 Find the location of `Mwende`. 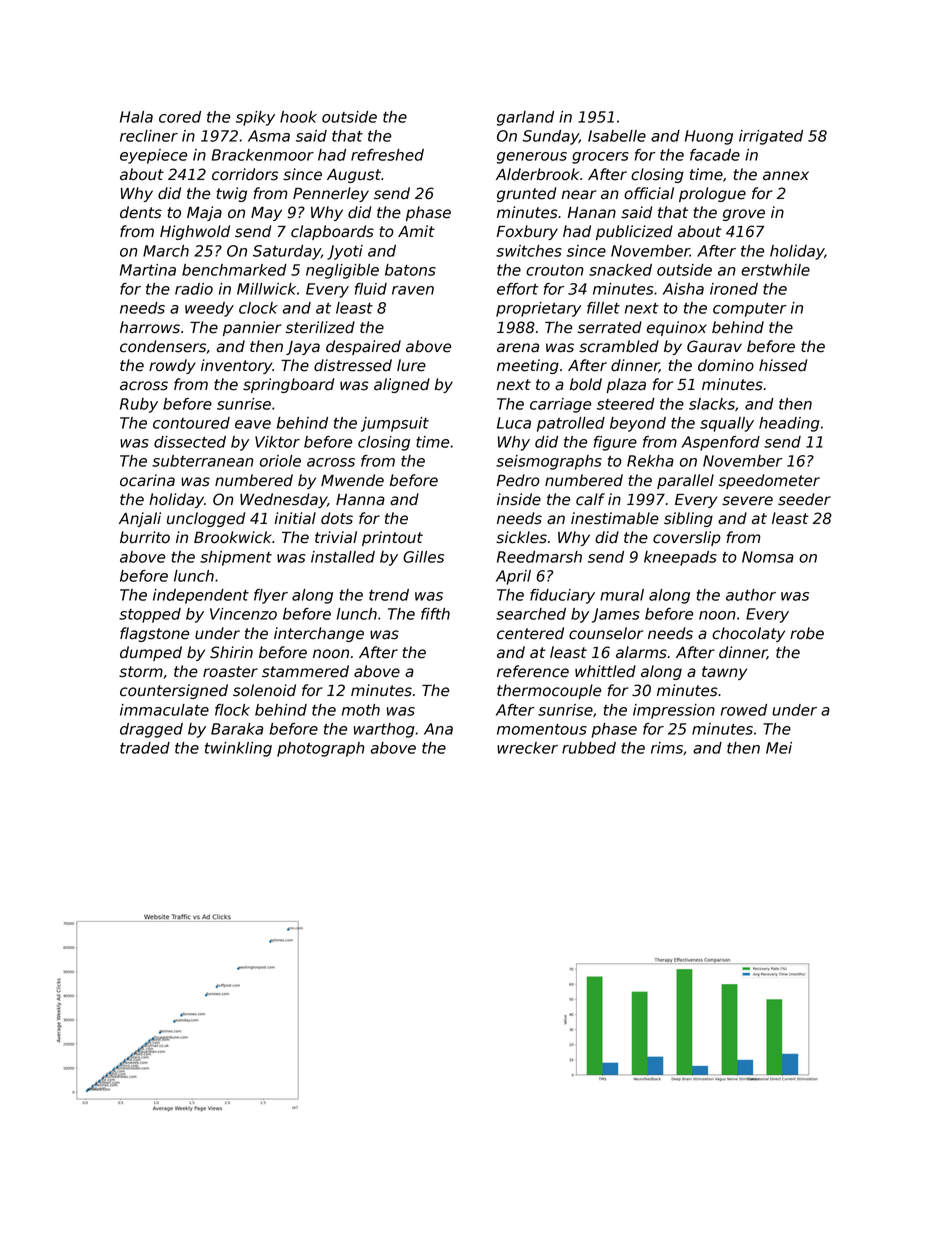

Mwende is located at coordinates (352, 480).
